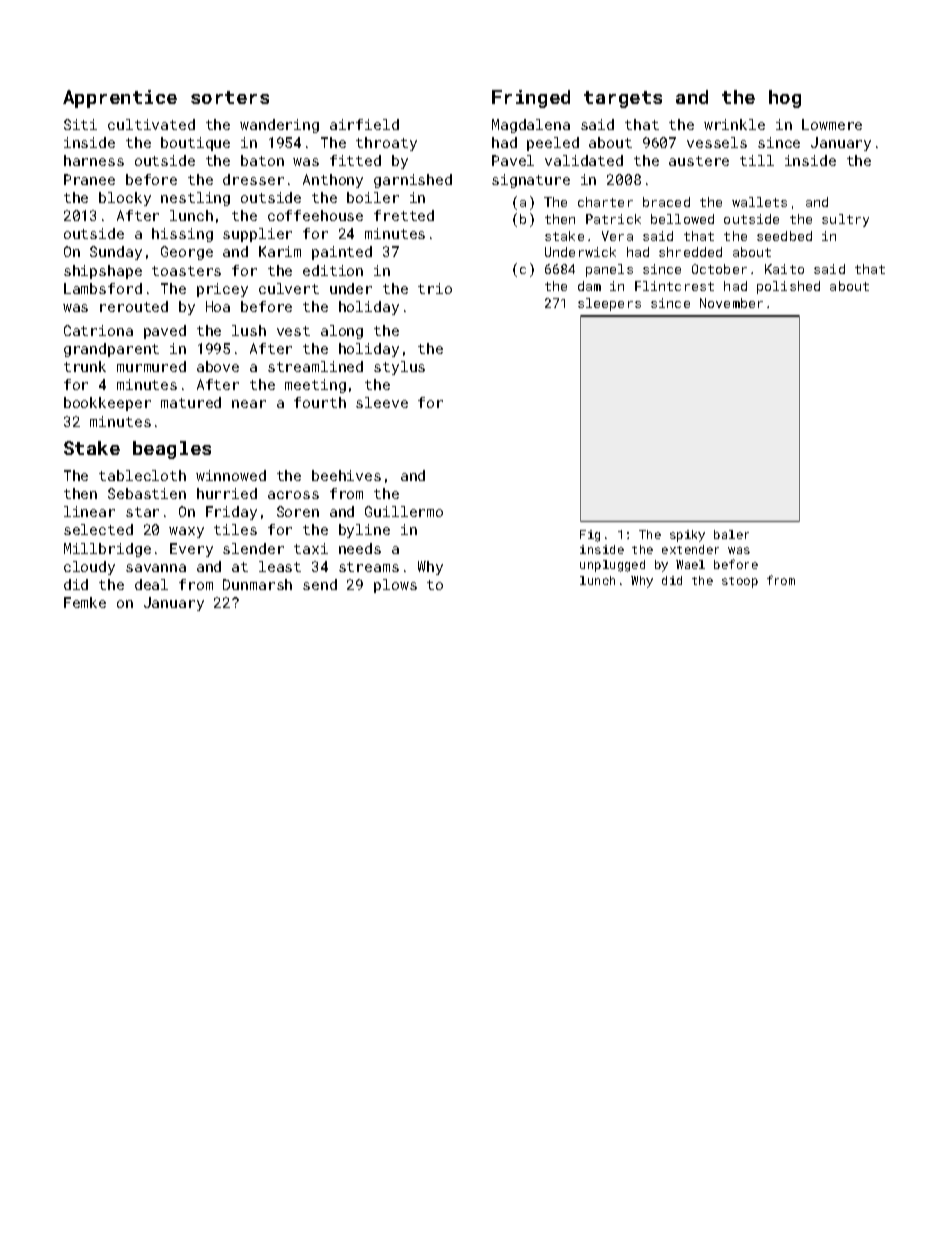  Describe the element at coordinates (832, 124) in the document. I see `Lowmere` at that location.
